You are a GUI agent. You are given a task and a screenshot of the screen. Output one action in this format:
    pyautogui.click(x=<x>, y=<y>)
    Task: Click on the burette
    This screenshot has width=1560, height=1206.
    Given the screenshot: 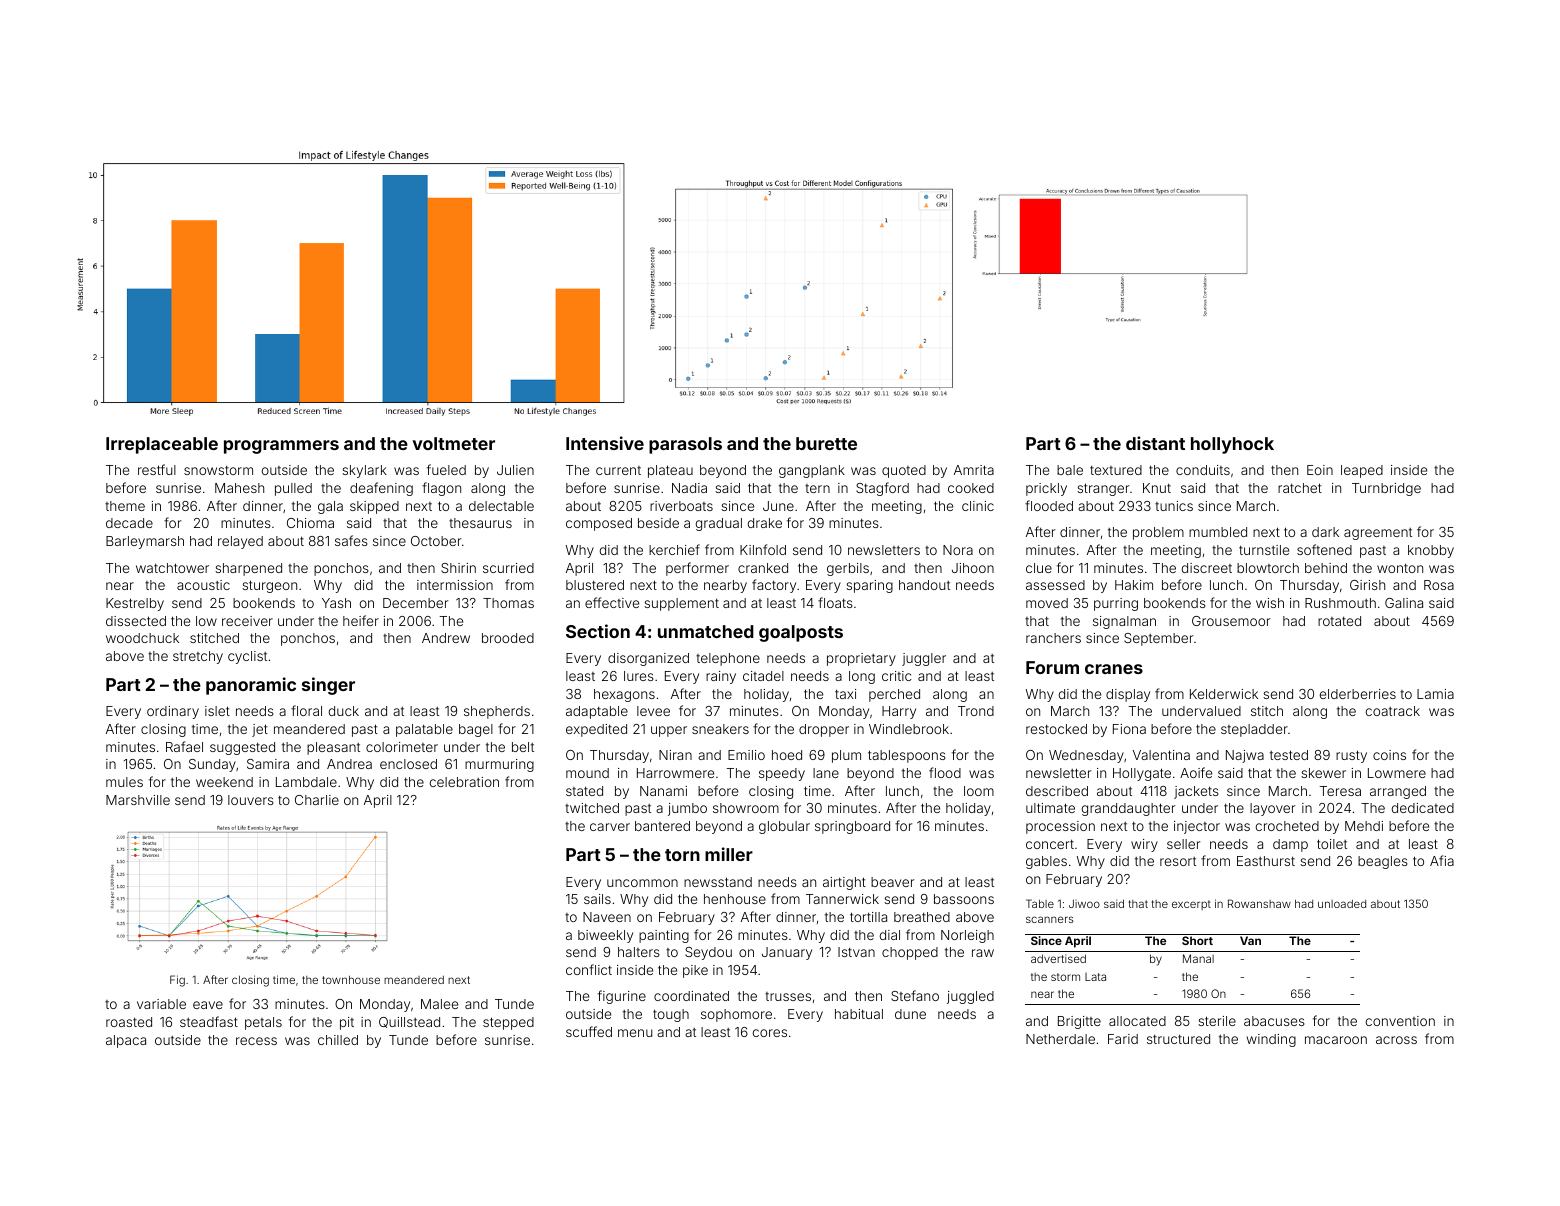 What is the action you would take?
    pyautogui.click(x=826, y=443)
